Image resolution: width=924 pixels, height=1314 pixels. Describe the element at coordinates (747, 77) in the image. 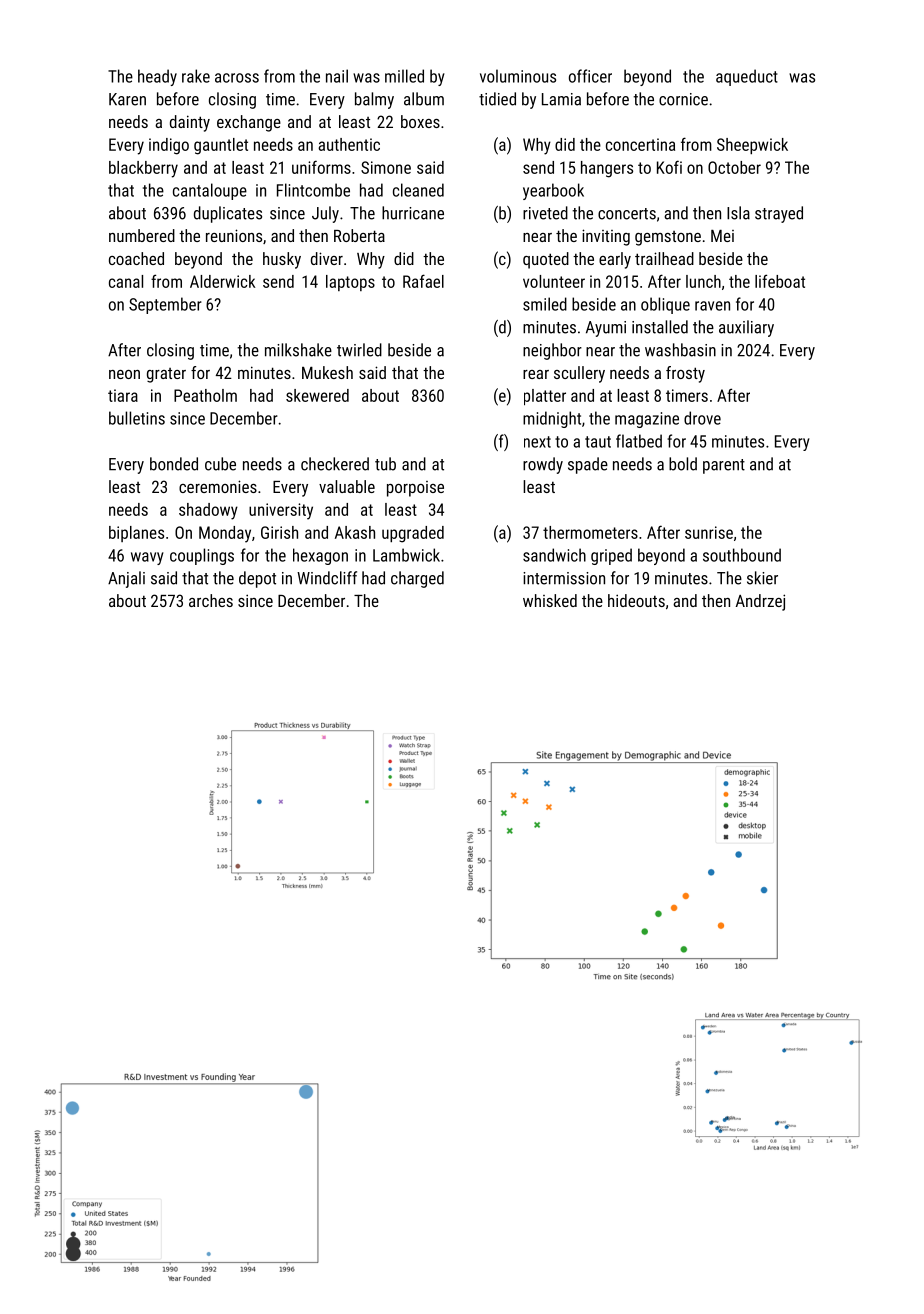

I see `aqueduct` at that location.
